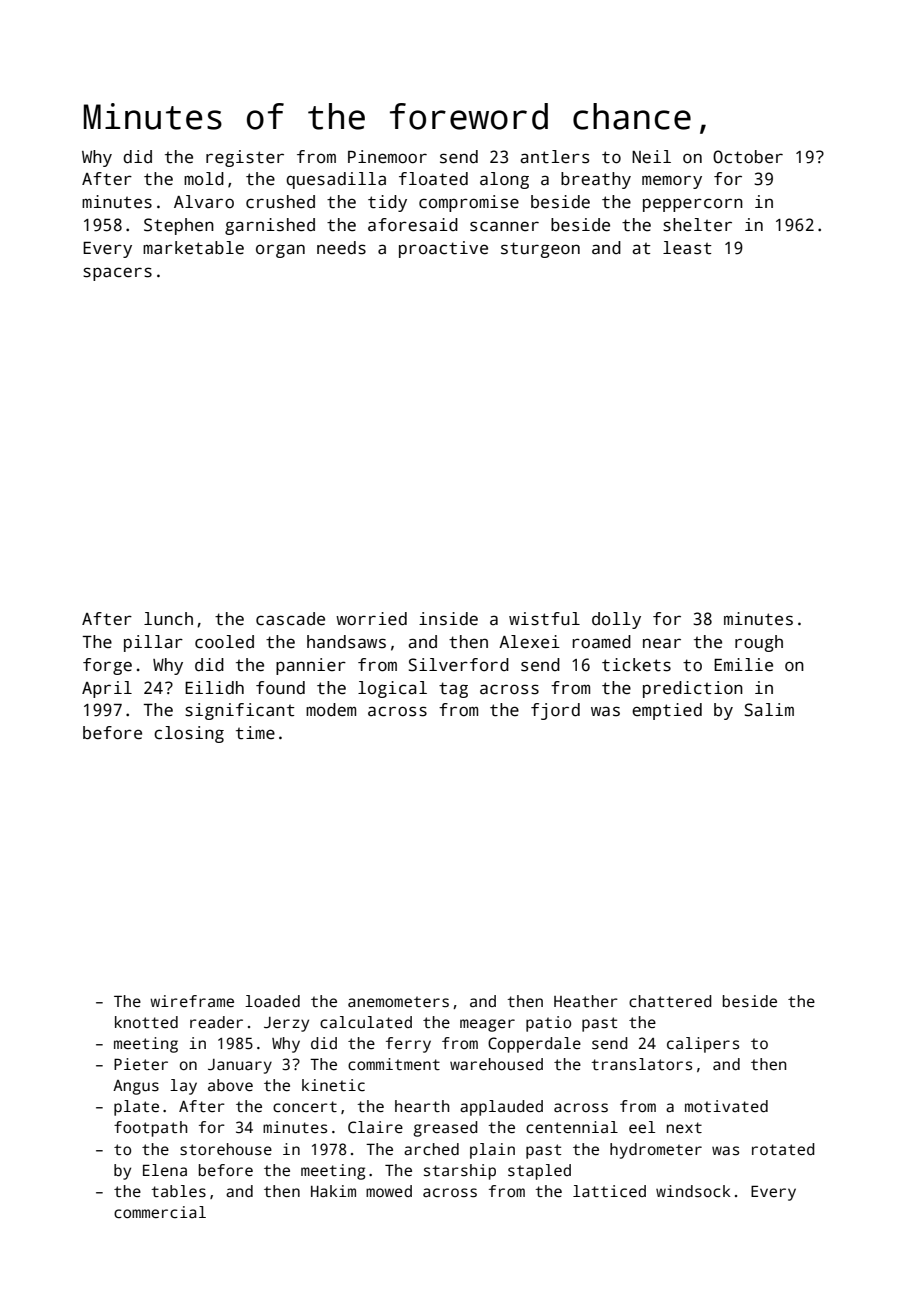  I want to click on time, so click(255, 733).
